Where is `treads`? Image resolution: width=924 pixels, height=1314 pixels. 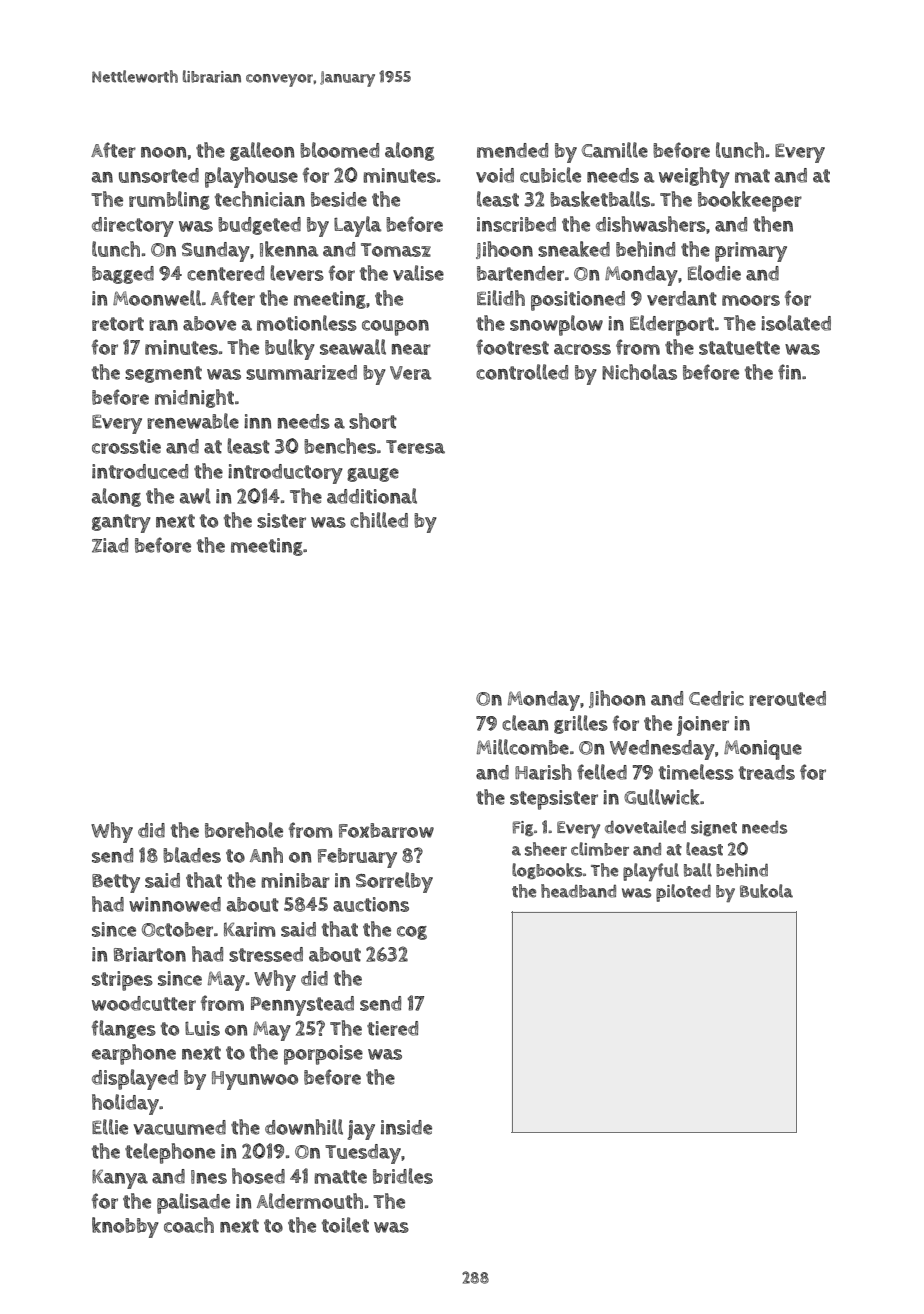
treads is located at coordinates (767, 772).
